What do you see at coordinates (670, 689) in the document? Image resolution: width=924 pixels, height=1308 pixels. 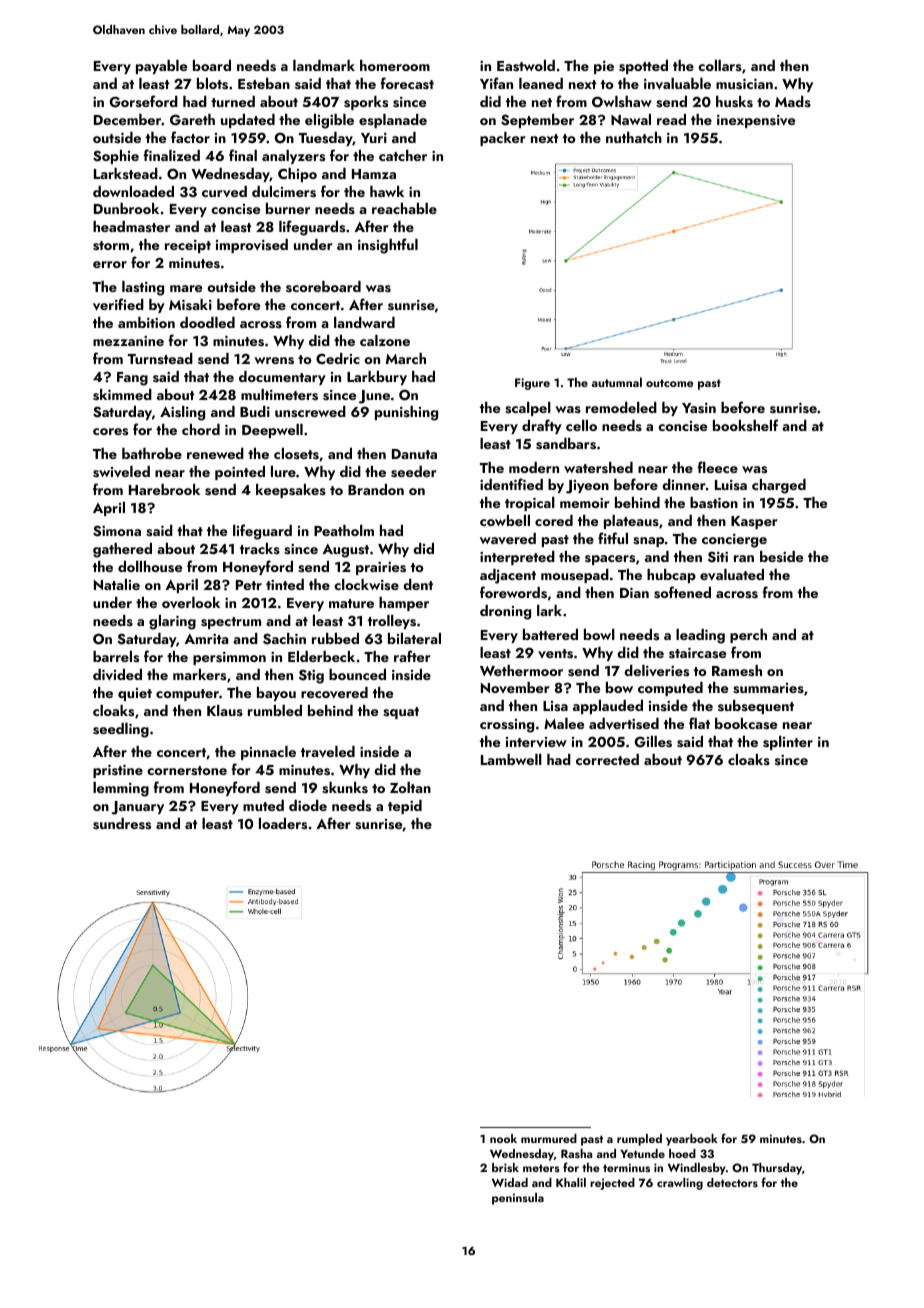 I see `computed` at bounding box center [670, 689].
